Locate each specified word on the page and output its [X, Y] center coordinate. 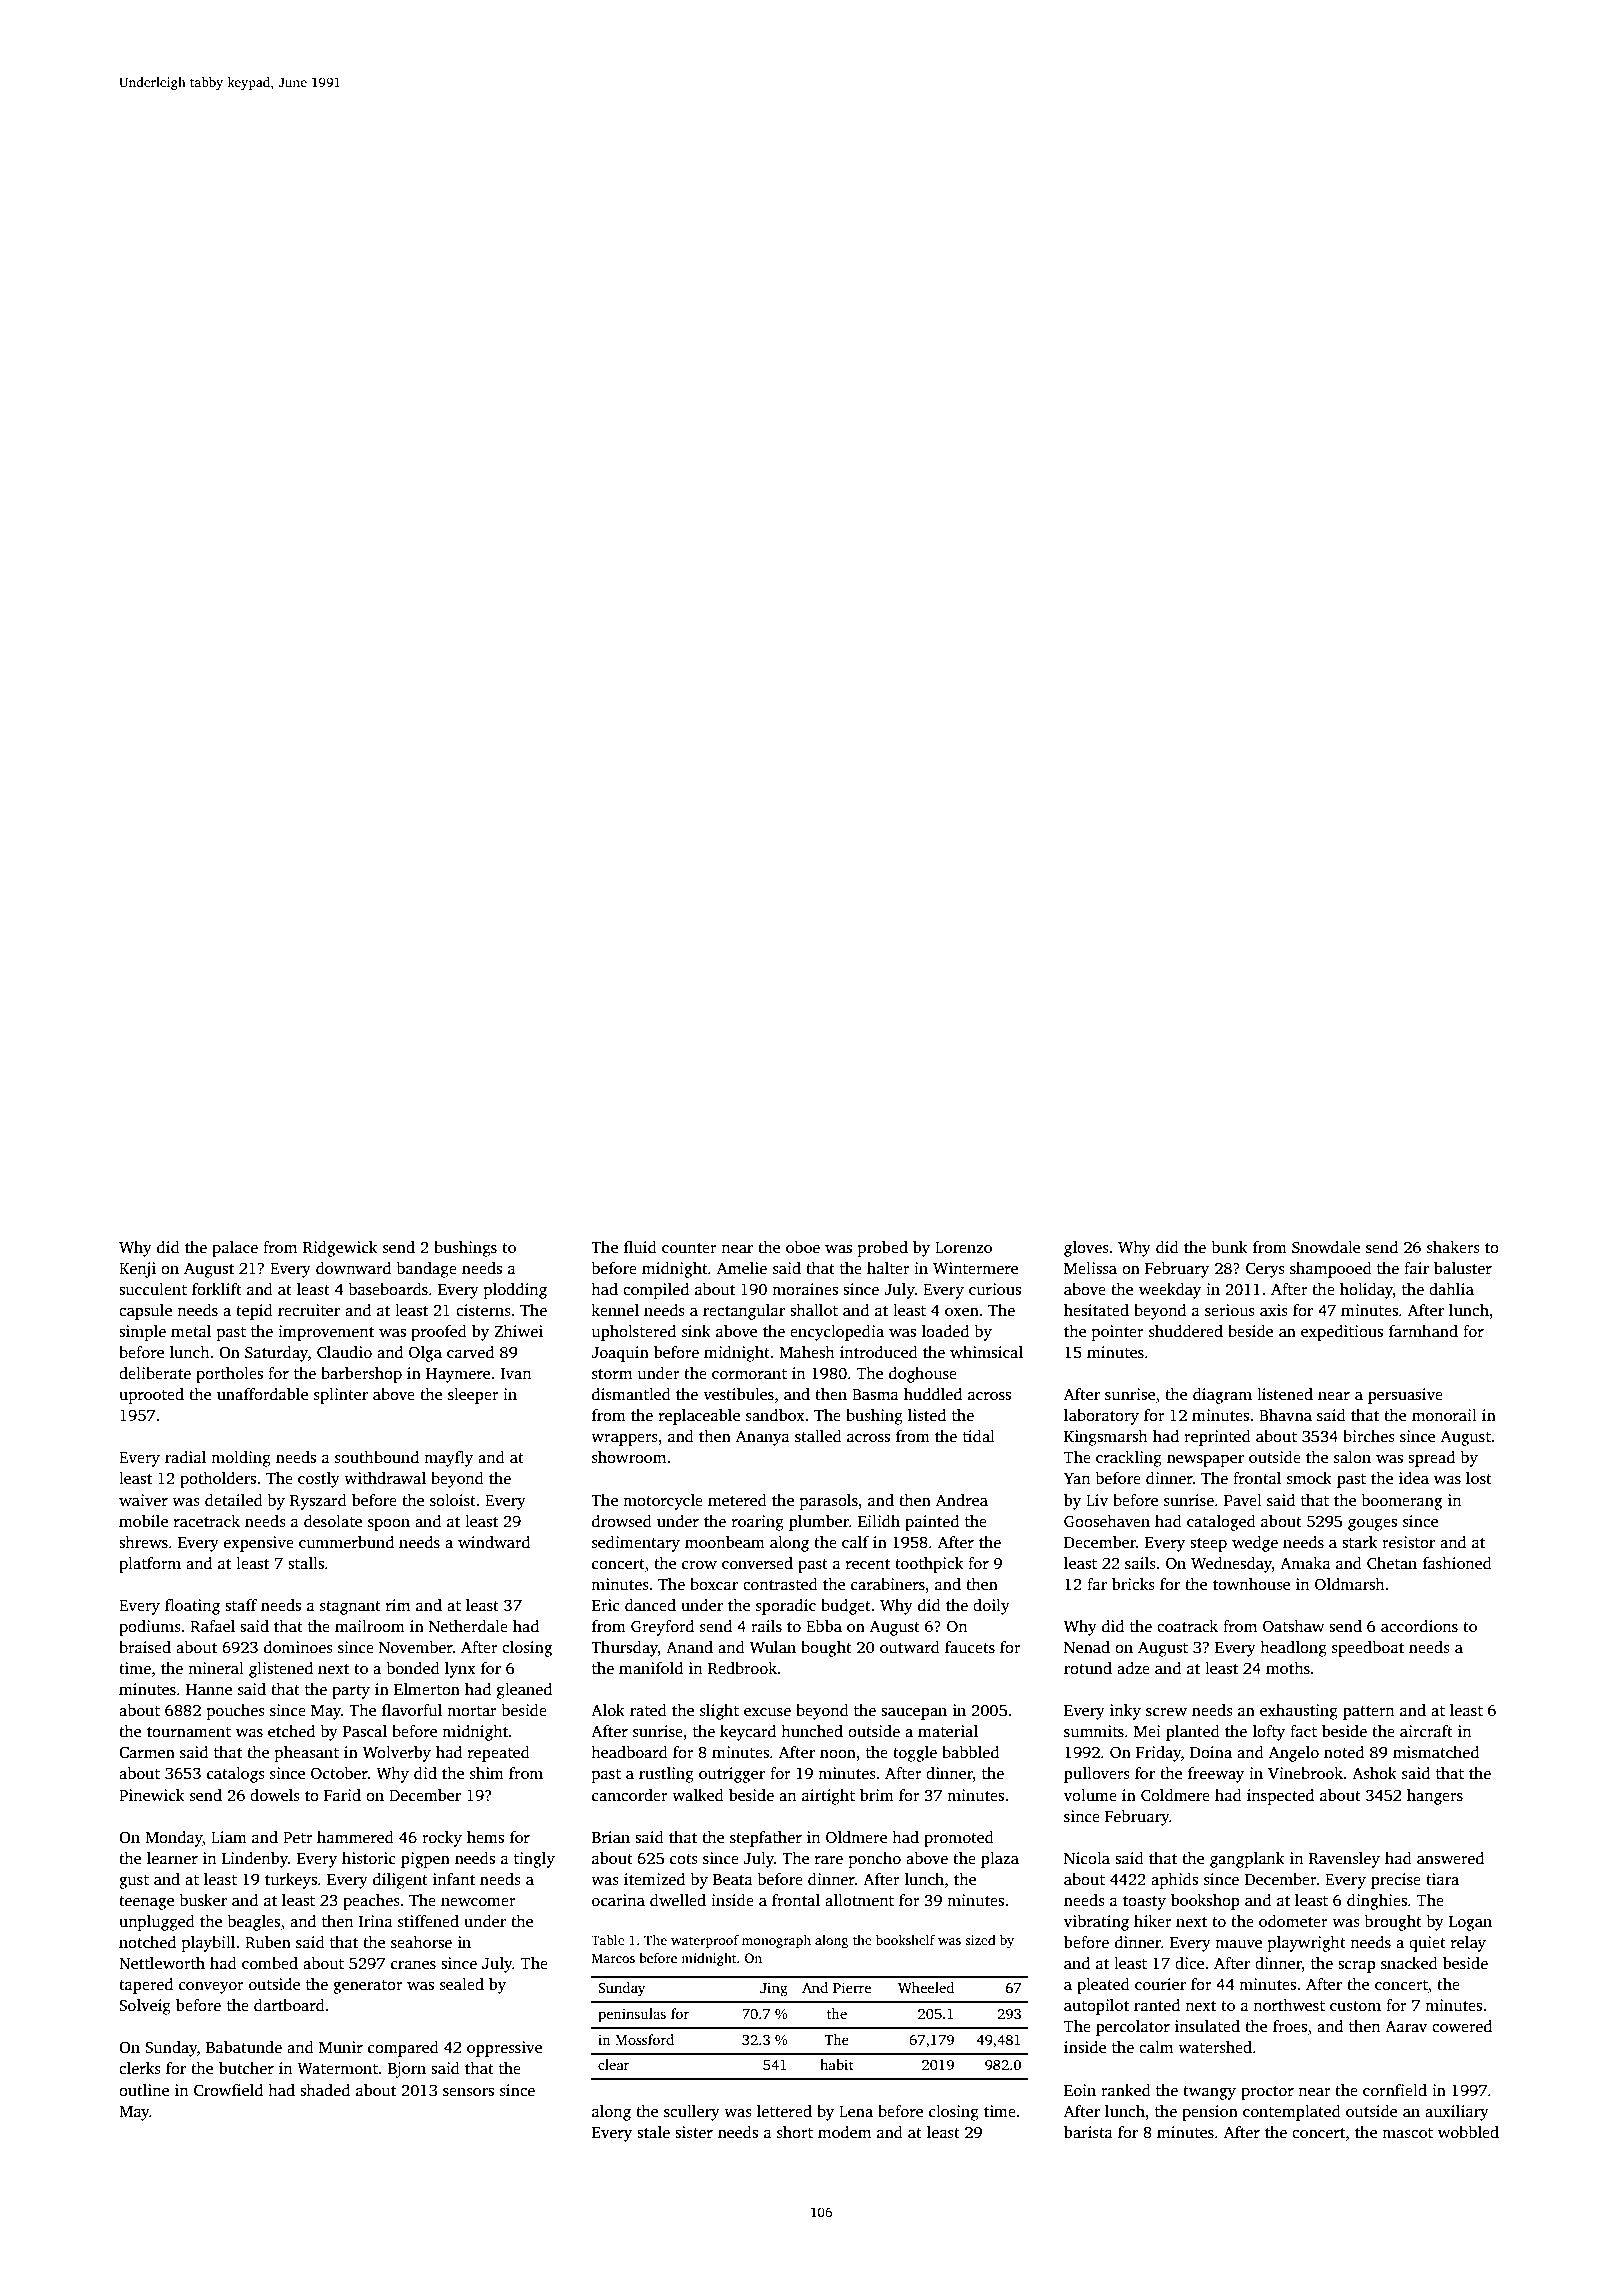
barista [1088, 2132]
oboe [803, 1247]
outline [144, 2090]
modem [844, 2132]
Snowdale [1326, 1247]
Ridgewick [340, 1249]
